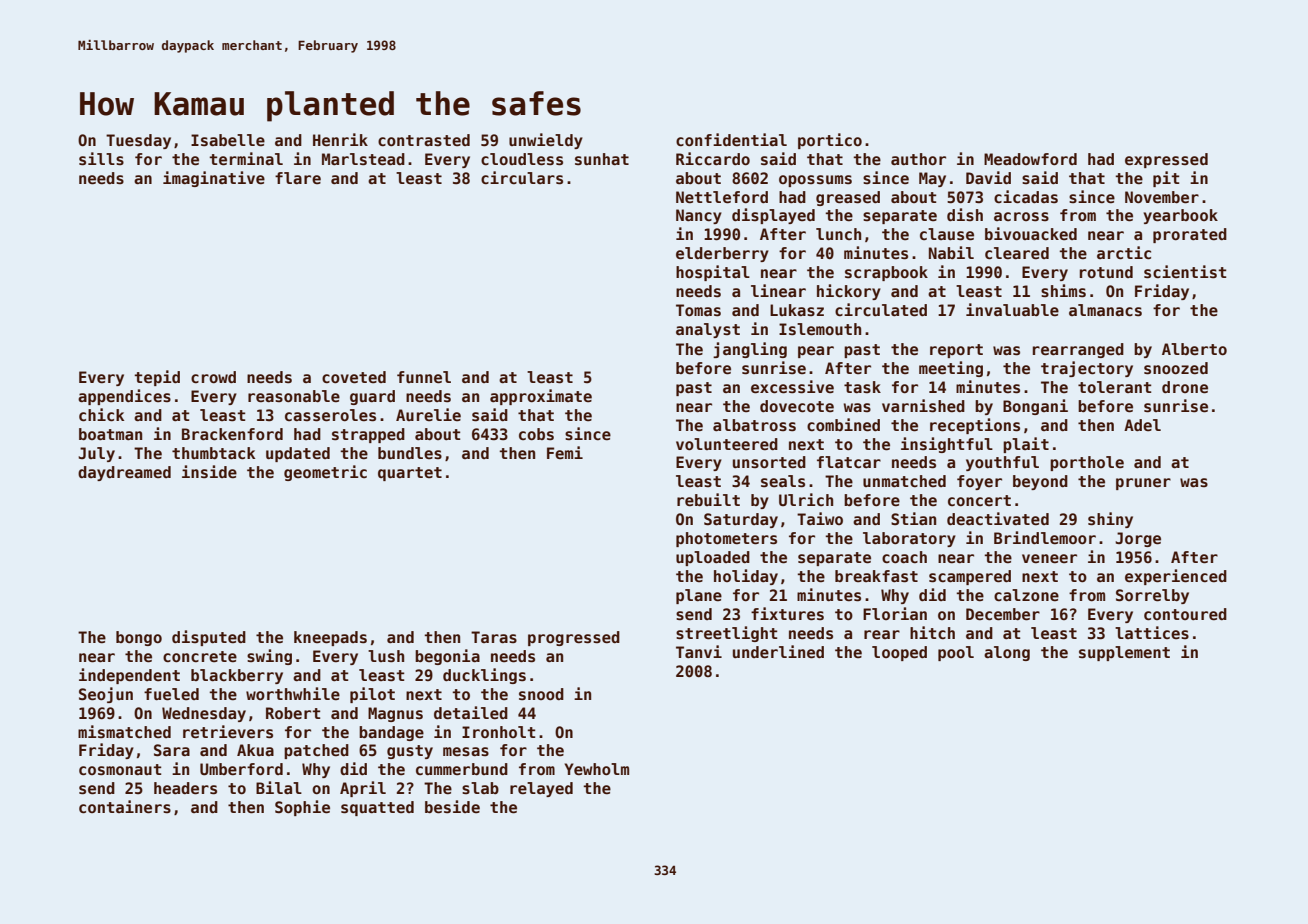 The image size is (1308, 924). Describe the element at coordinates (596, 769) in the screenshot. I see `Yewholm` at that location.
